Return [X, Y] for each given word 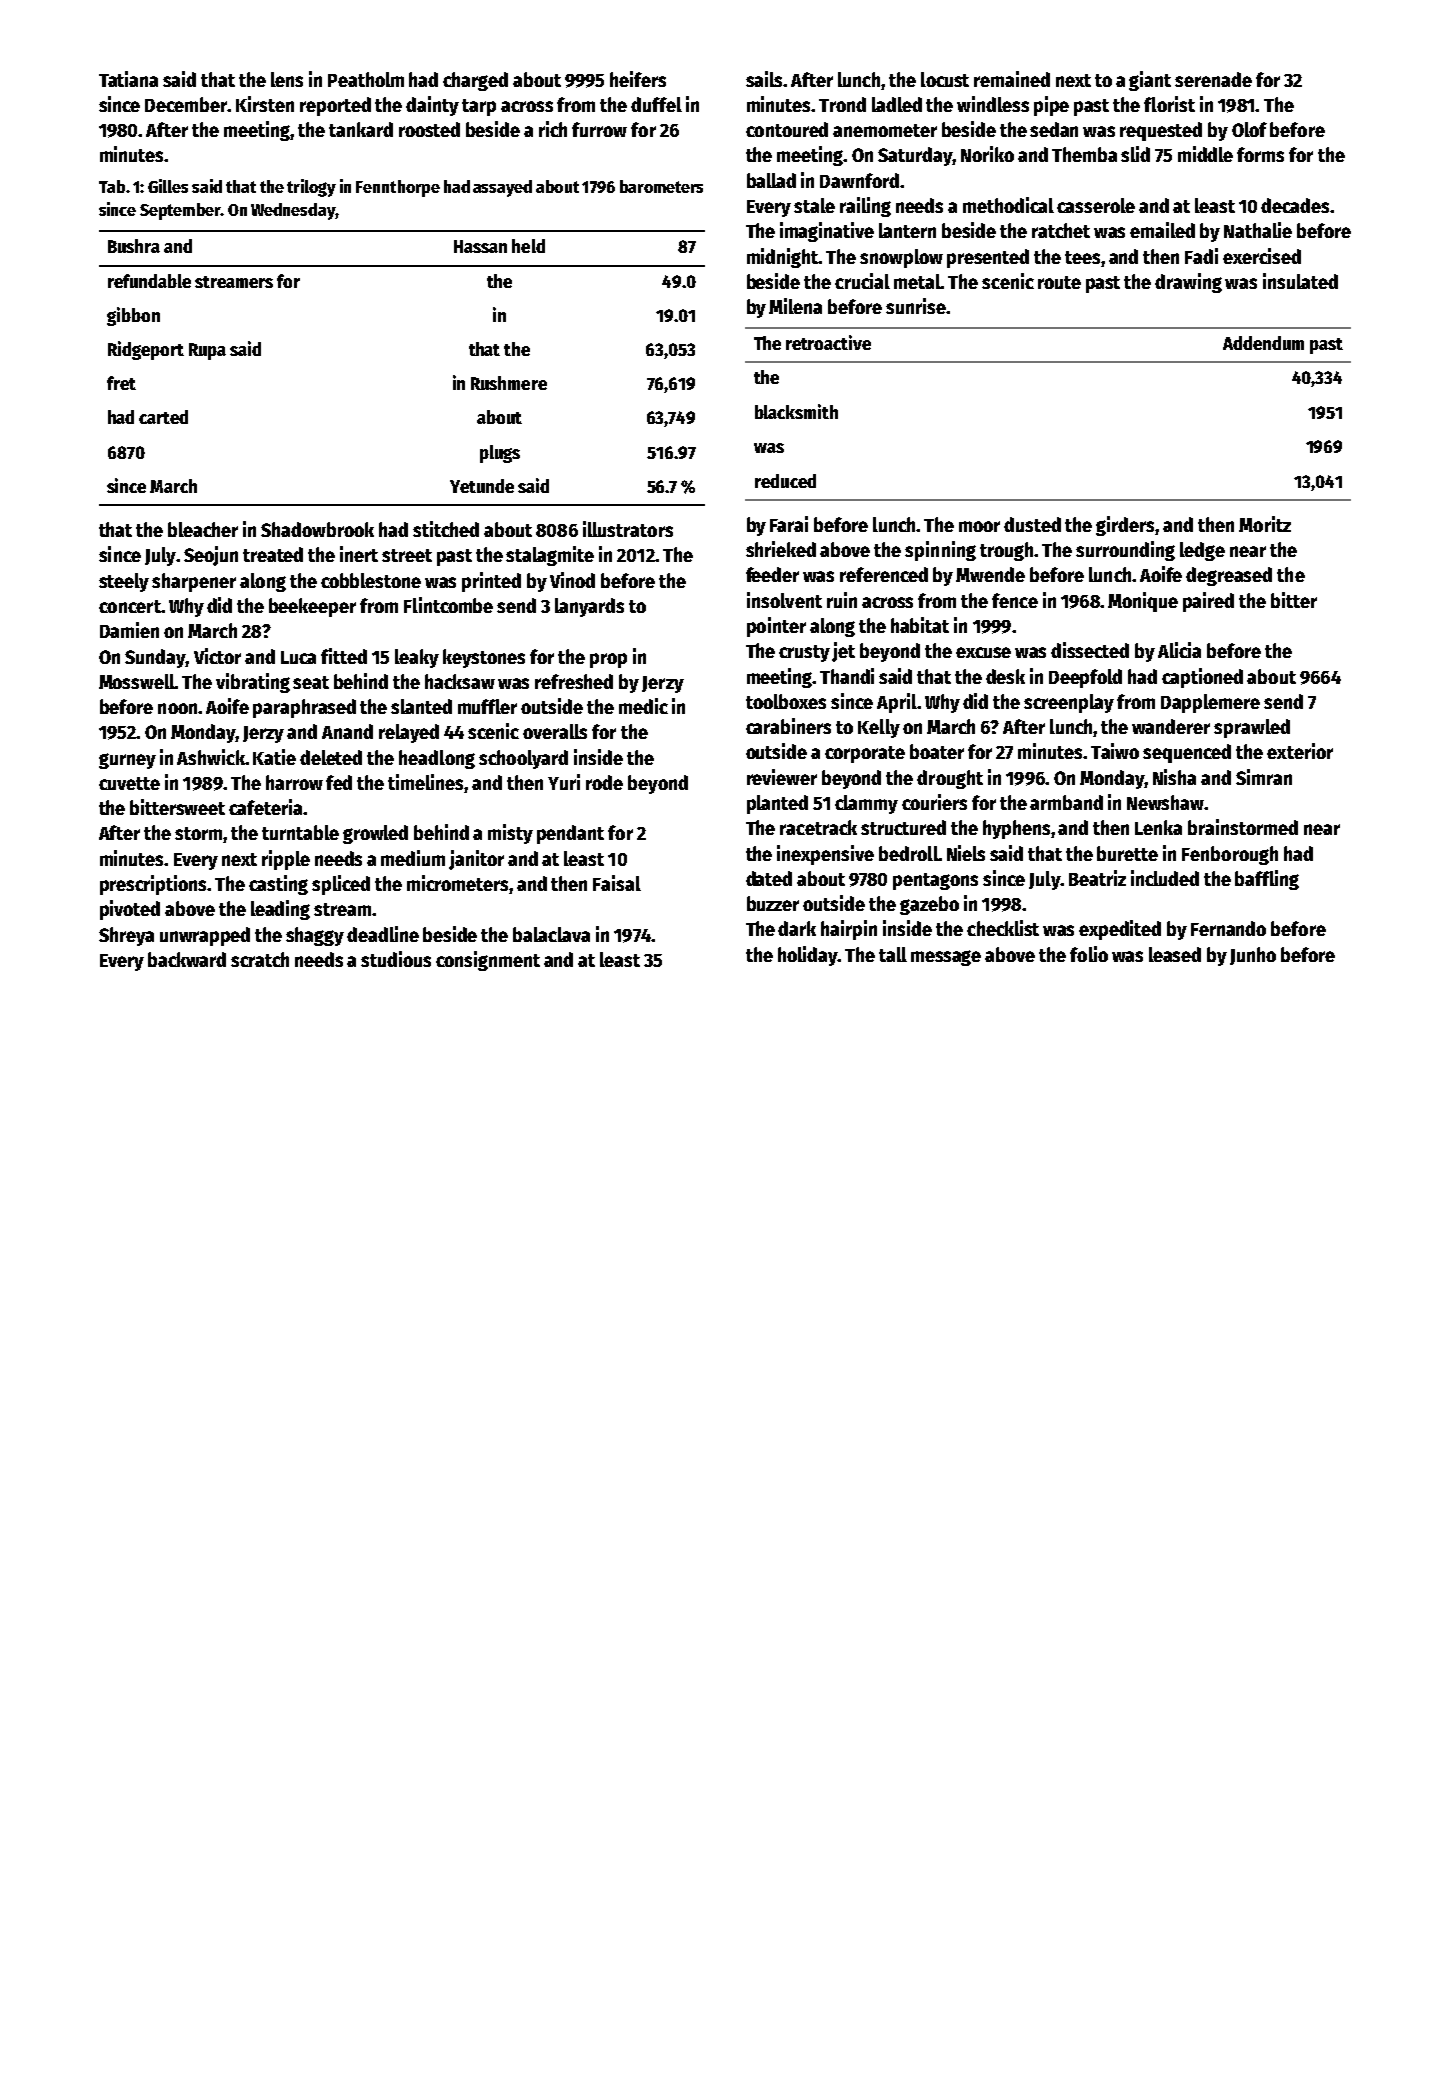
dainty [432, 106]
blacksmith [796, 411]
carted [163, 417]
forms [1260, 154]
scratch [260, 959]
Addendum [1263, 343]
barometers [661, 186]
